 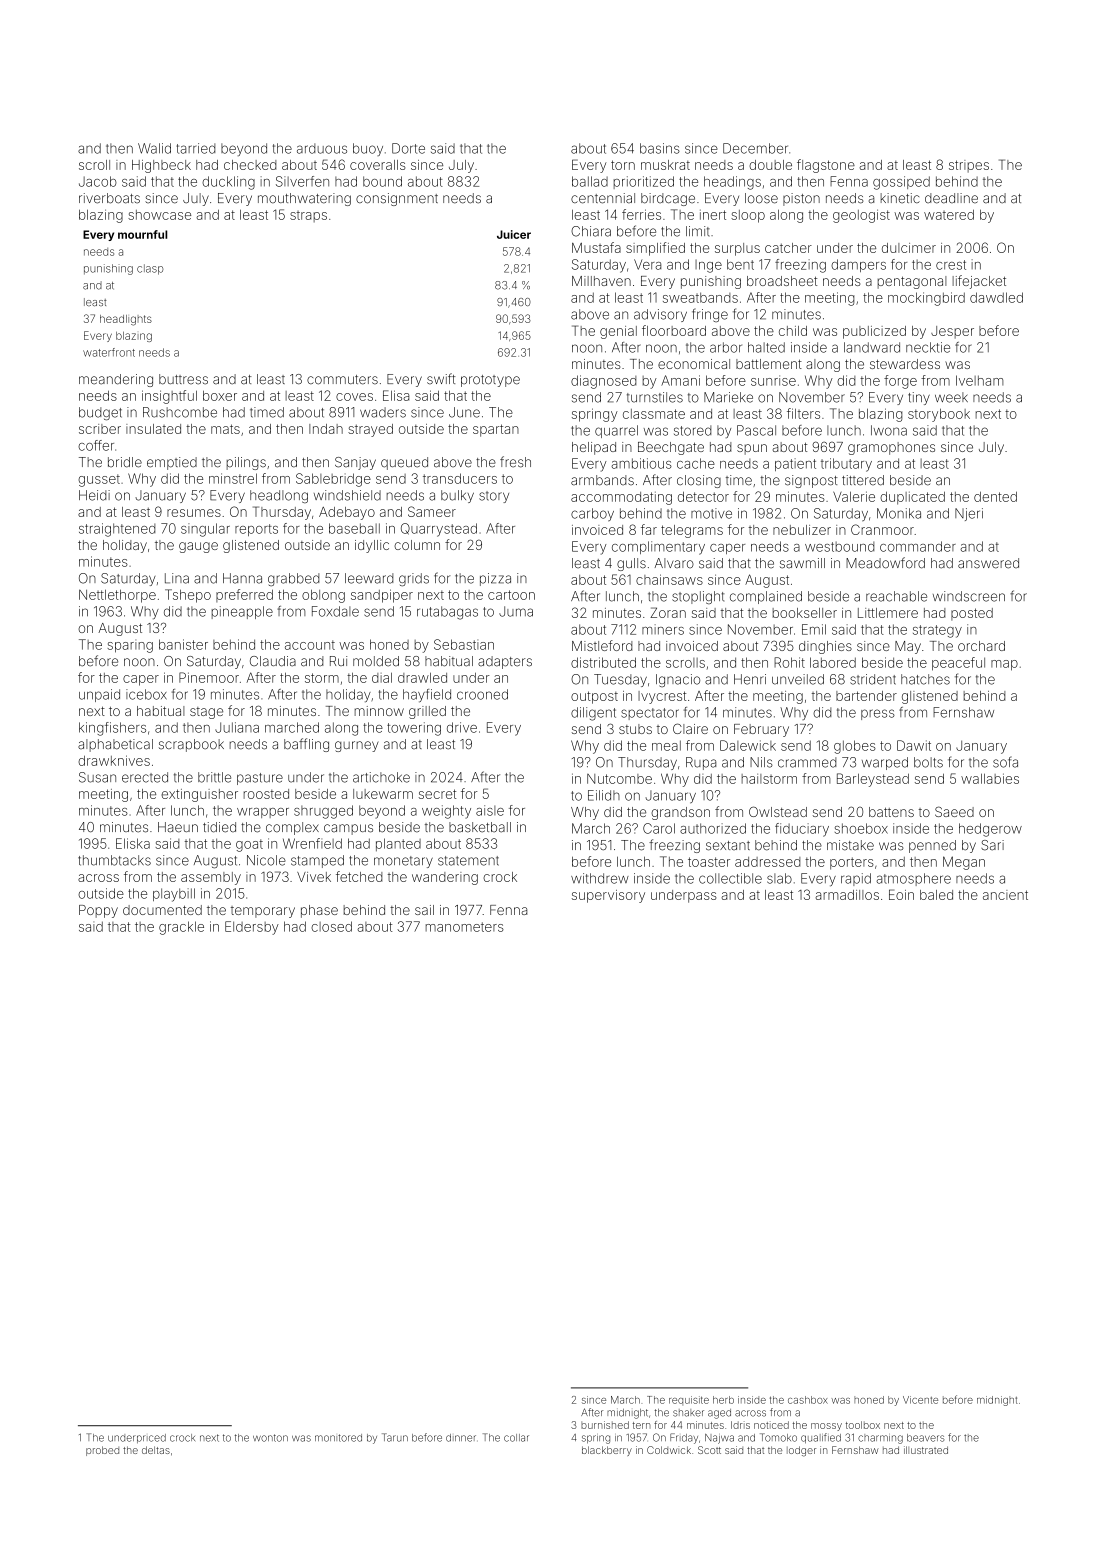 What do you see at coordinates (600, 878) in the page?
I see `withdrew` at bounding box center [600, 878].
